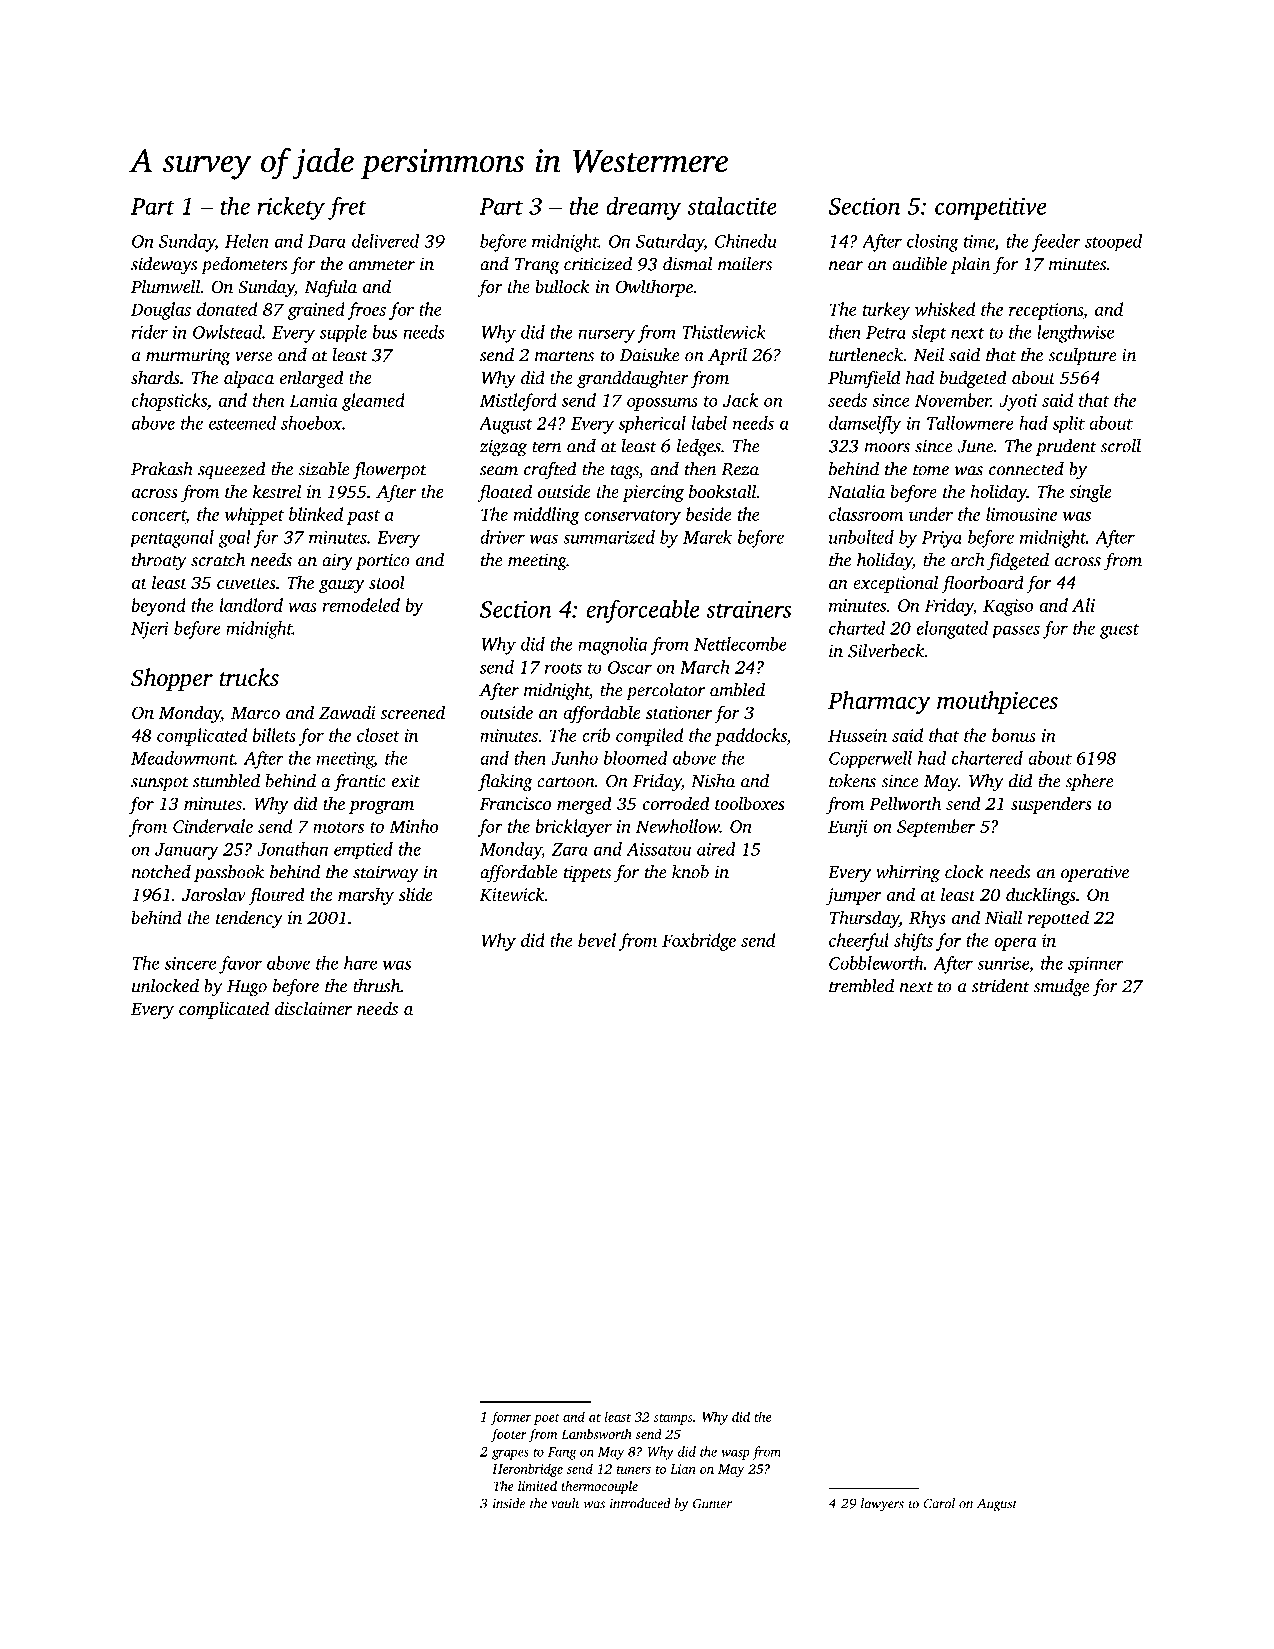 The image size is (1274, 1649). Describe the element at coordinates (931, 470) in the page. I see `tome` at that location.
